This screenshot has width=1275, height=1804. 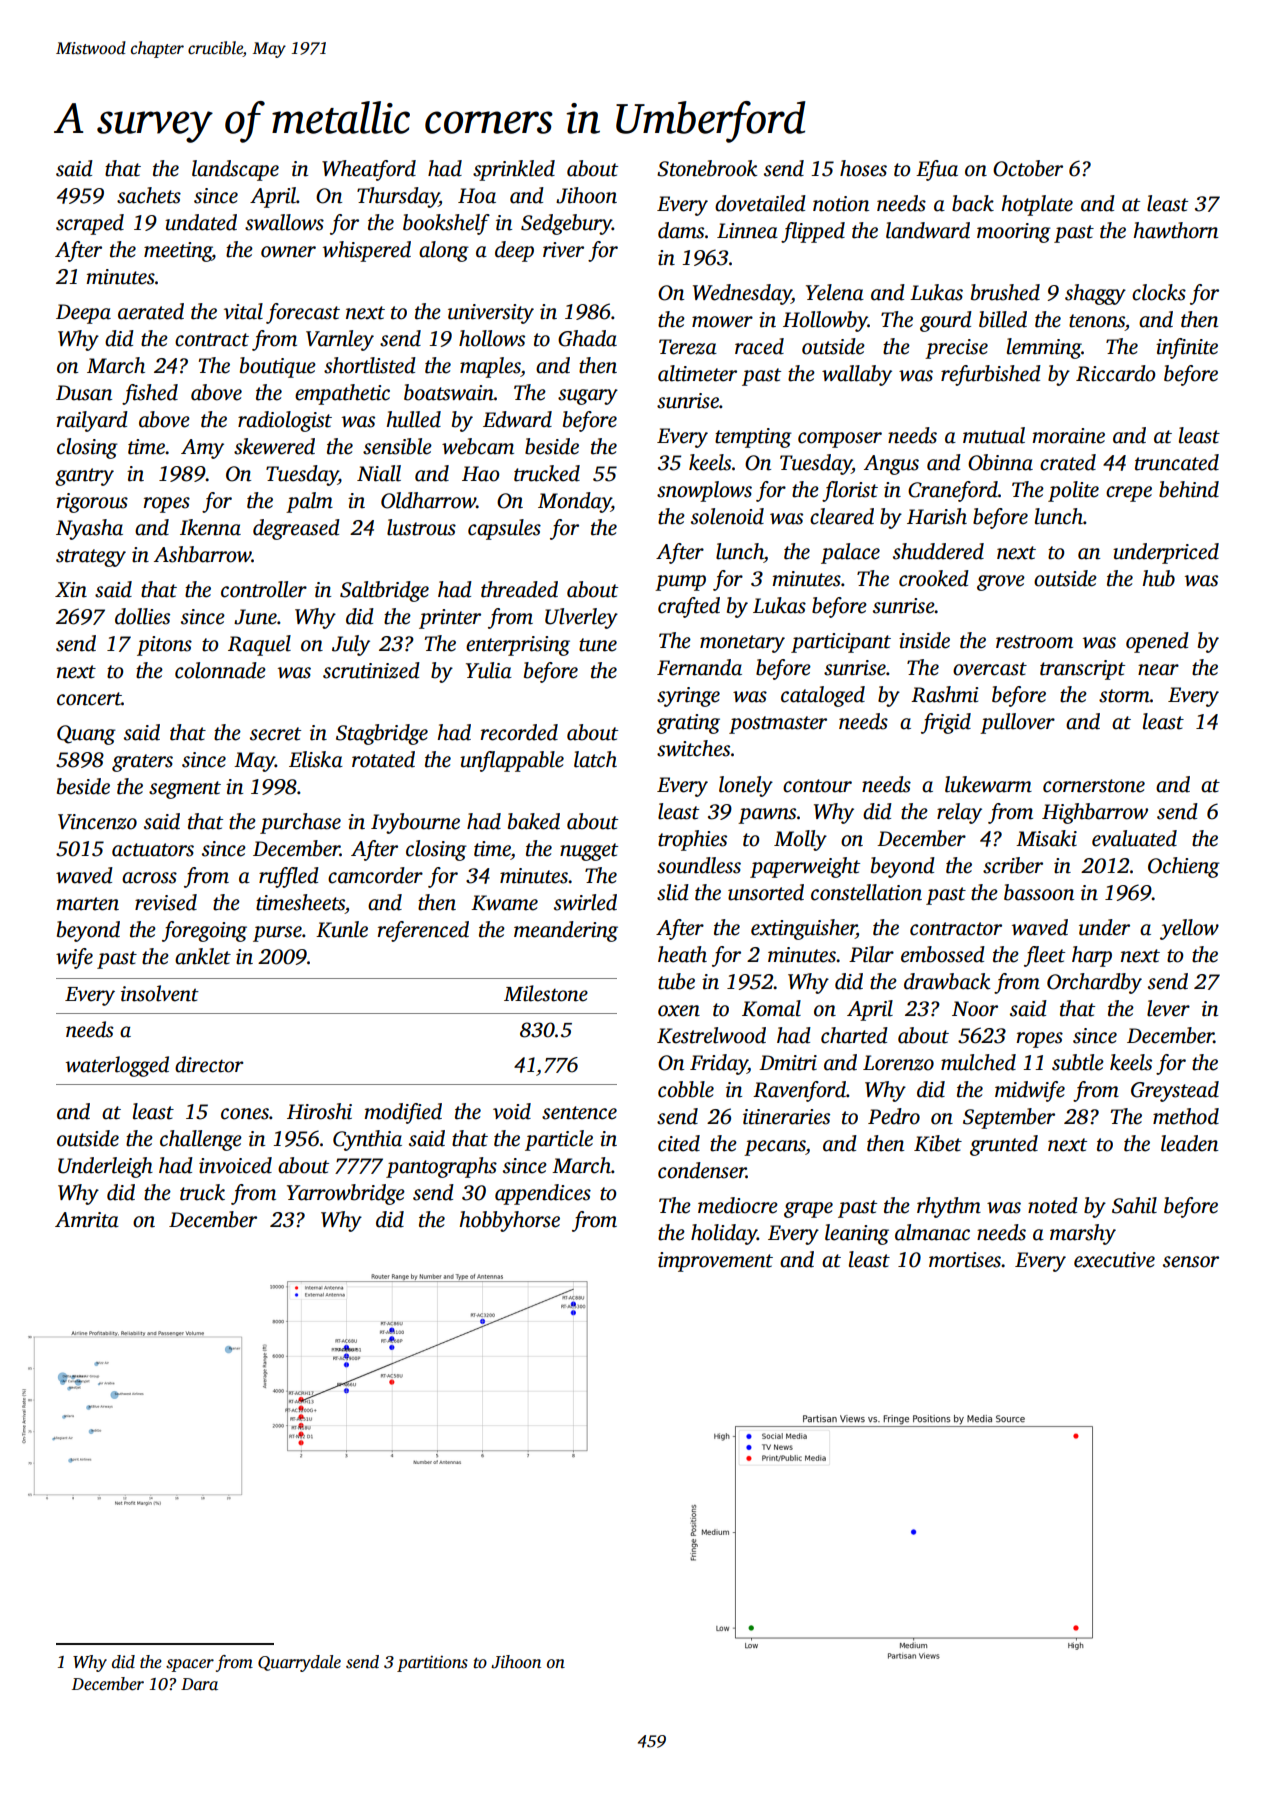 What do you see at coordinates (588, 397) in the screenshot?
I see `sugary` at bounding box center [588, 397].
